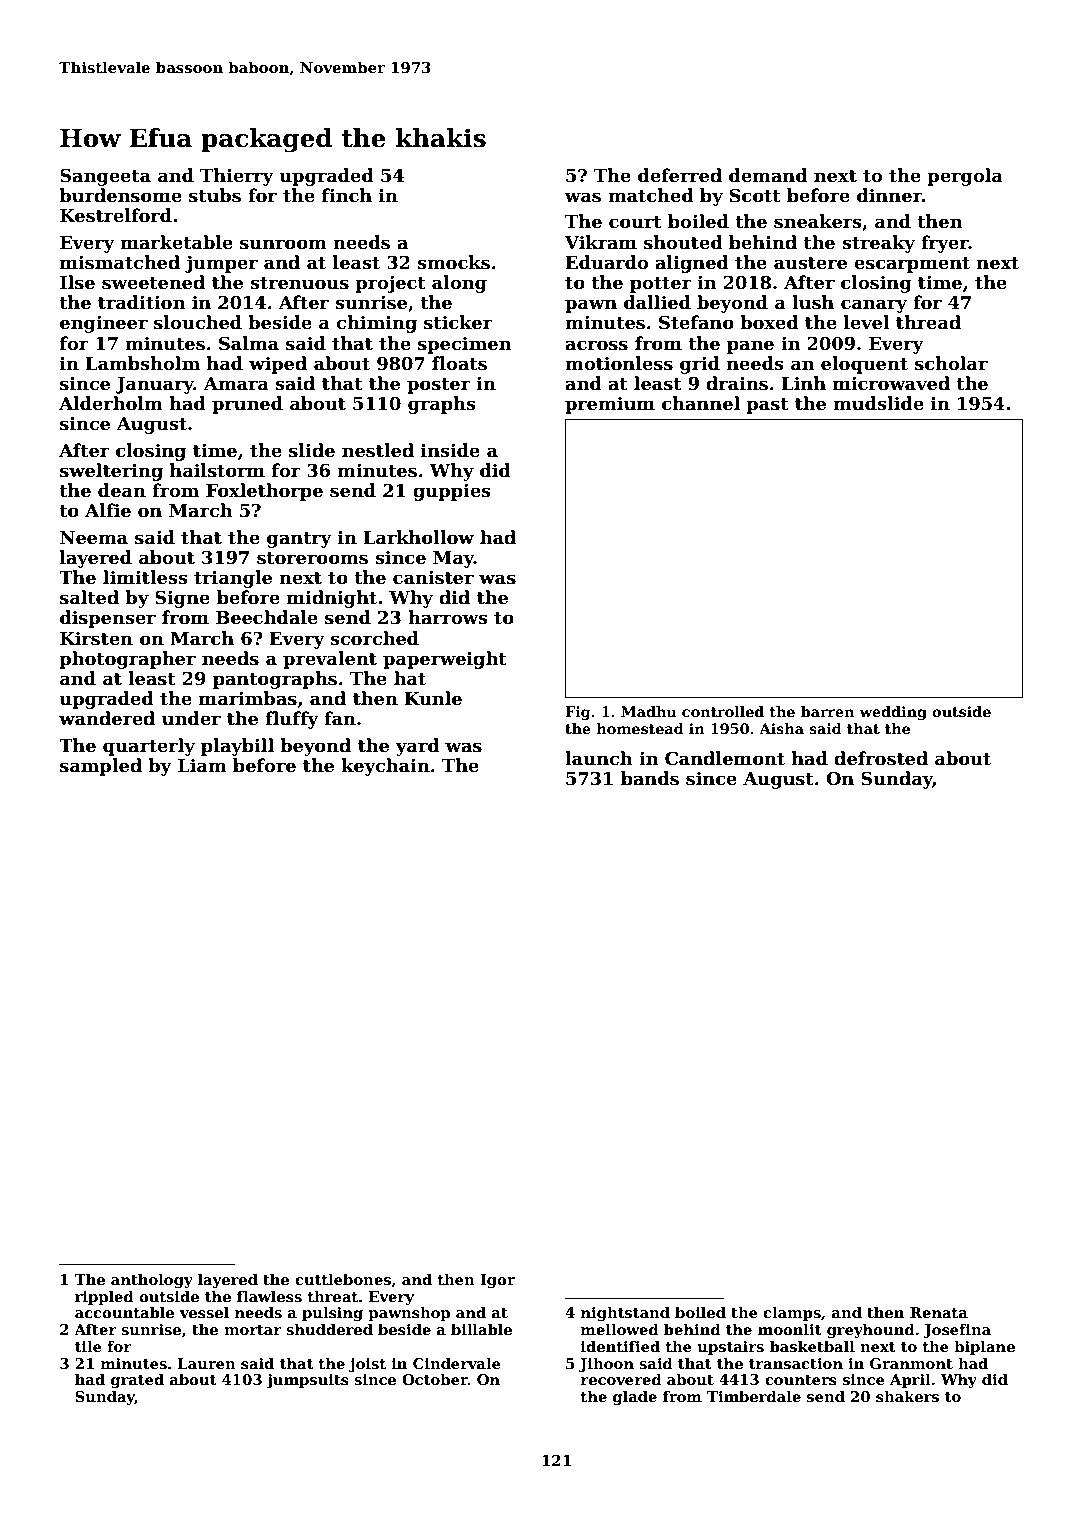  What do you see at coordinates (105, 177) in the screenshot?
I see `Sangeeta` at bounding box center [105, 177].
